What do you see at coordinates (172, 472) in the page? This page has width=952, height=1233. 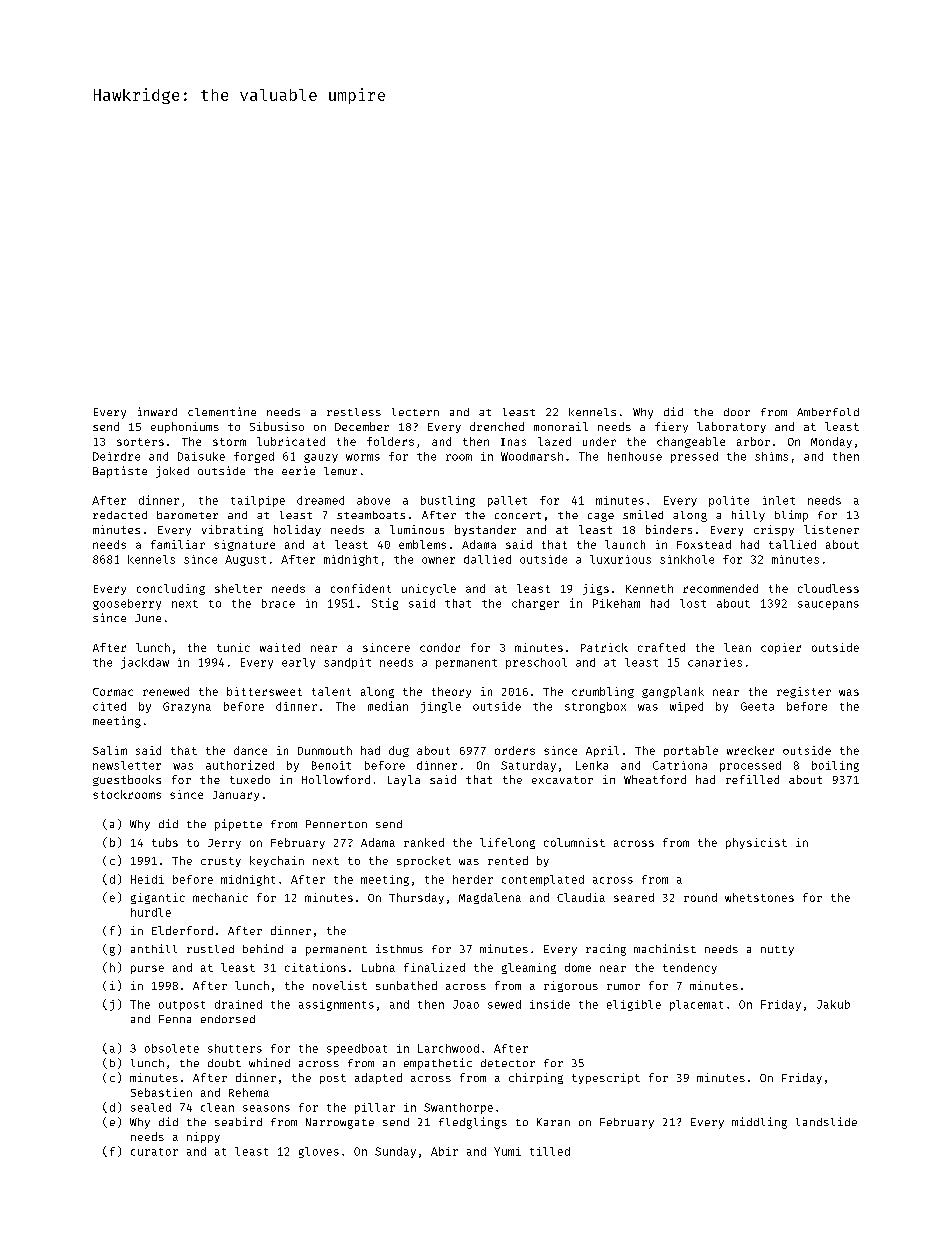 I see `joked` at bounding box center [172, 472].
